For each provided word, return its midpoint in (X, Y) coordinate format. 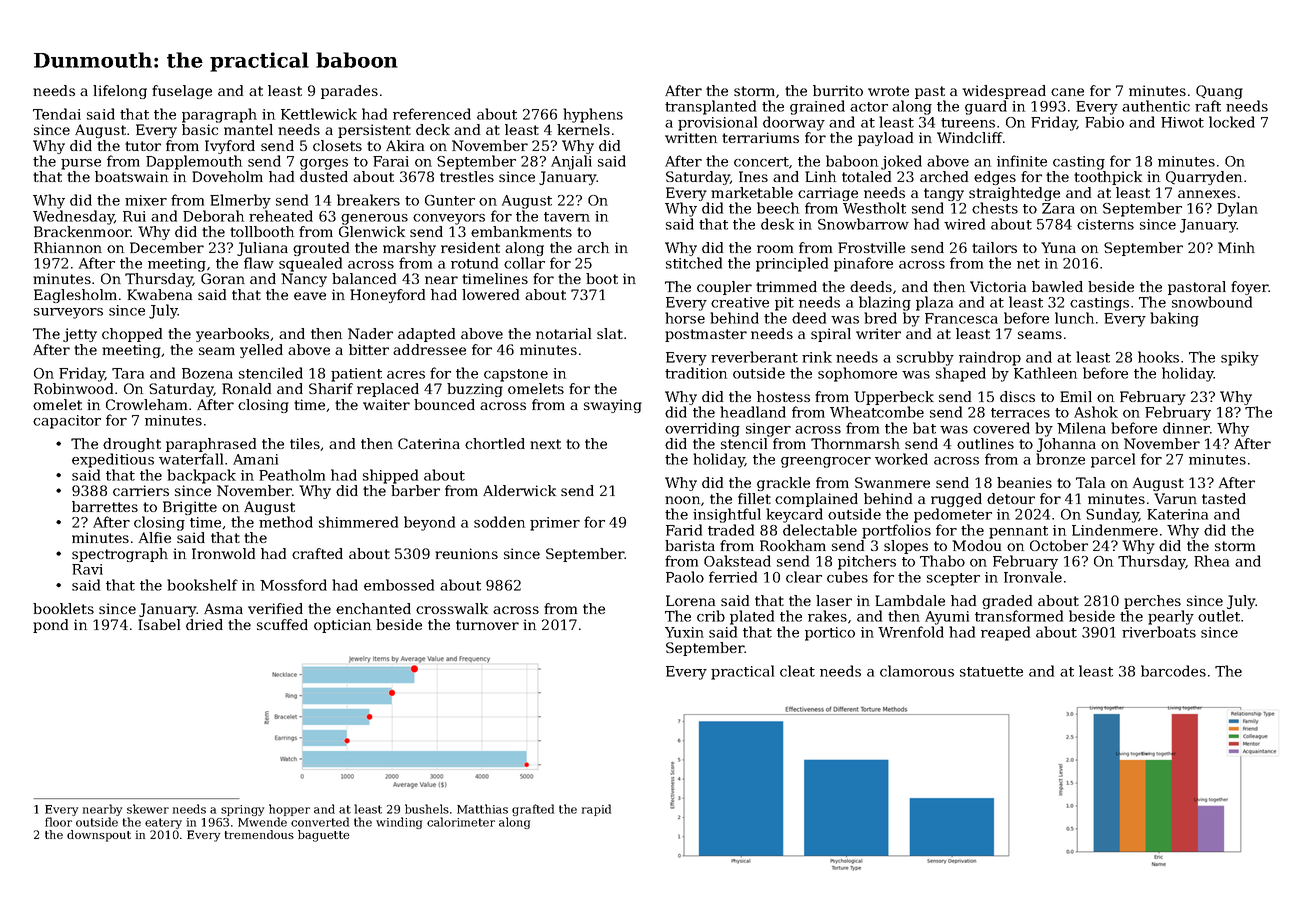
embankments (521, 231)
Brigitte (190, 508)
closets (337, 145)
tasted (1224, 498)
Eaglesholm (75, 296)
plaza (934, 303)
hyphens (593, 115)
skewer (148, 809)
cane (1067, 92)
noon (682, 500)
